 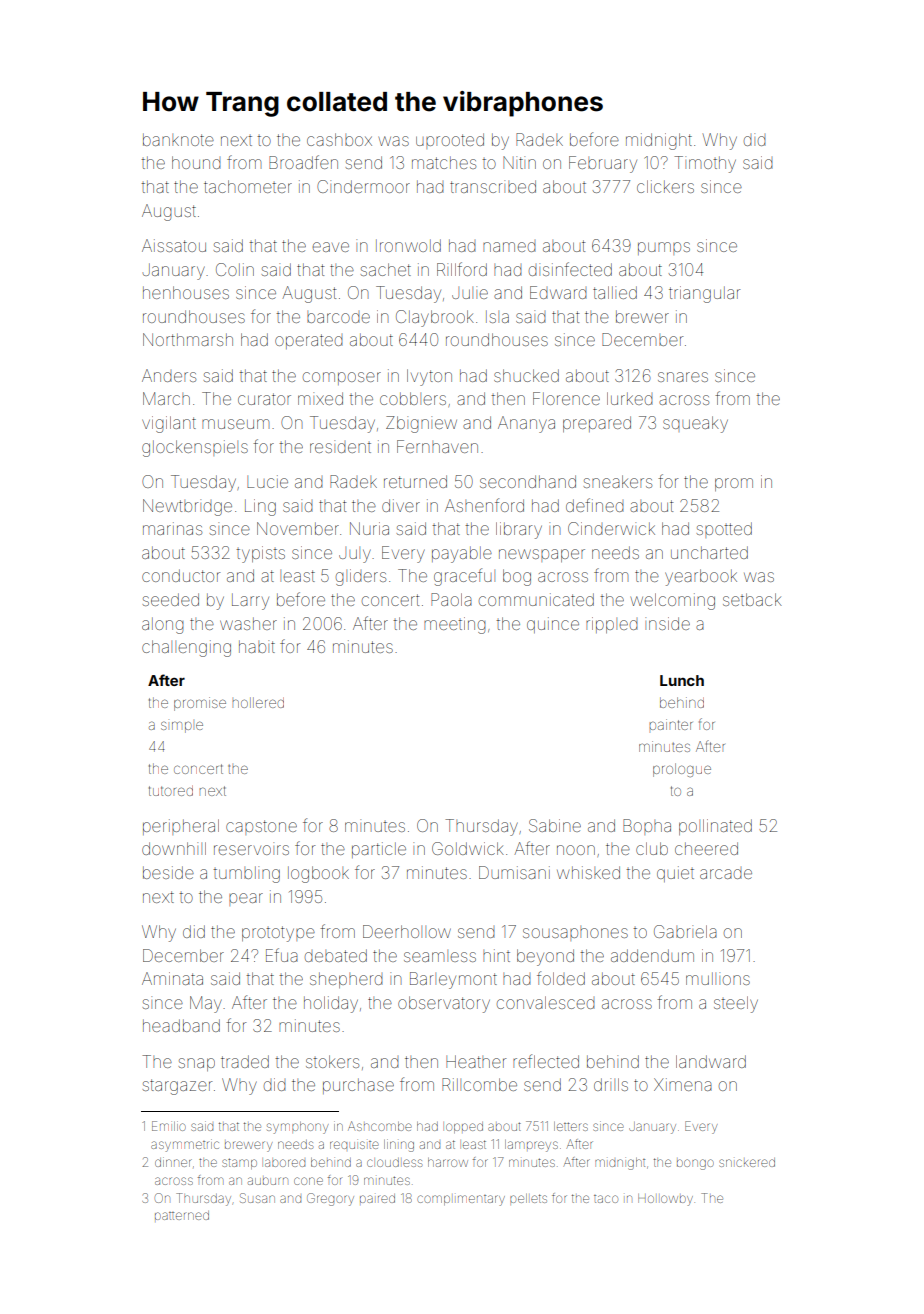 What do you see at coordinates (683, 377) in the screenshot?
I see `snares` at bounding box center [683, 377].
